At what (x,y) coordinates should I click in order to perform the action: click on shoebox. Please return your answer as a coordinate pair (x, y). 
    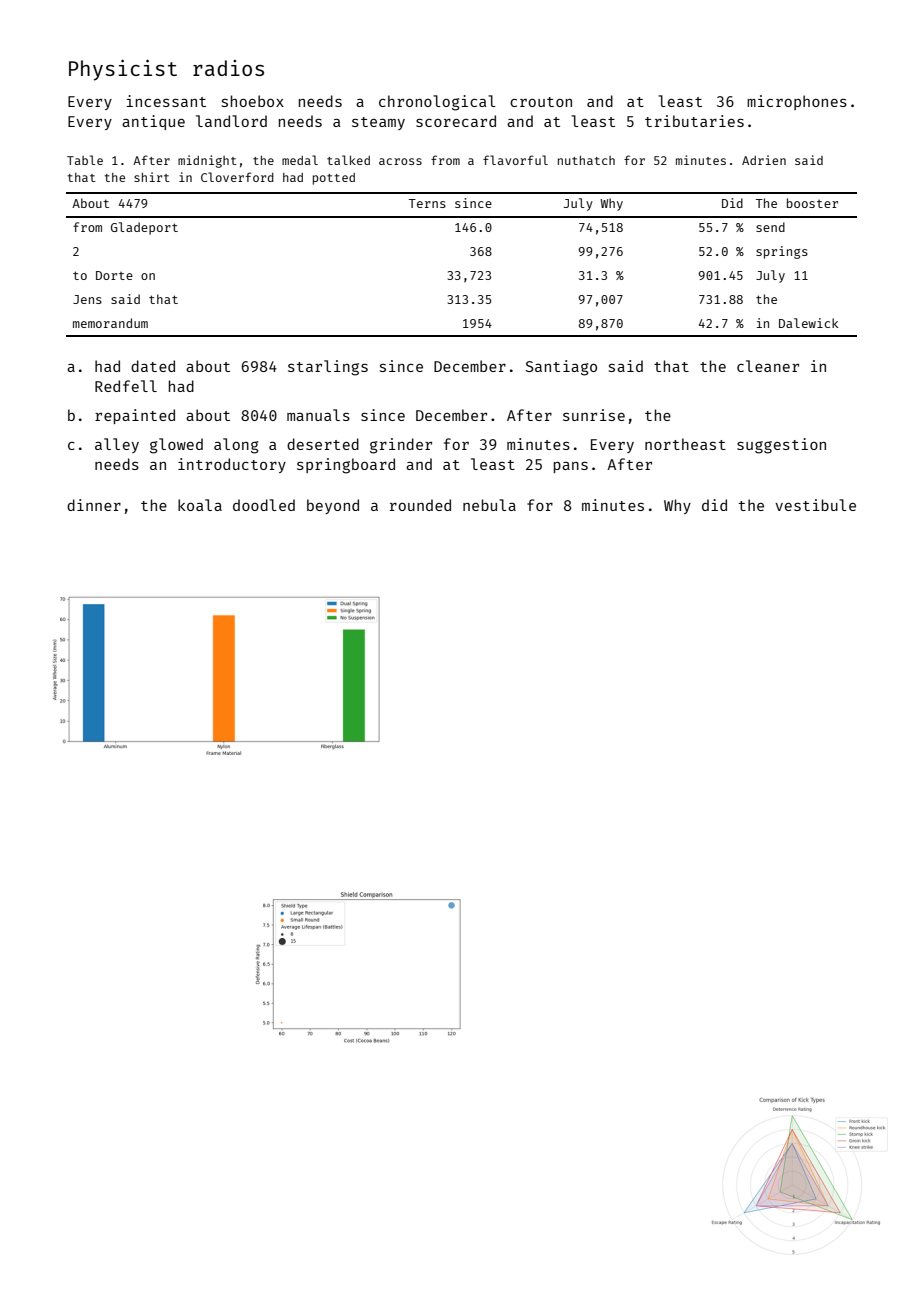
    Looking at the image, I should click on (253, 101).
